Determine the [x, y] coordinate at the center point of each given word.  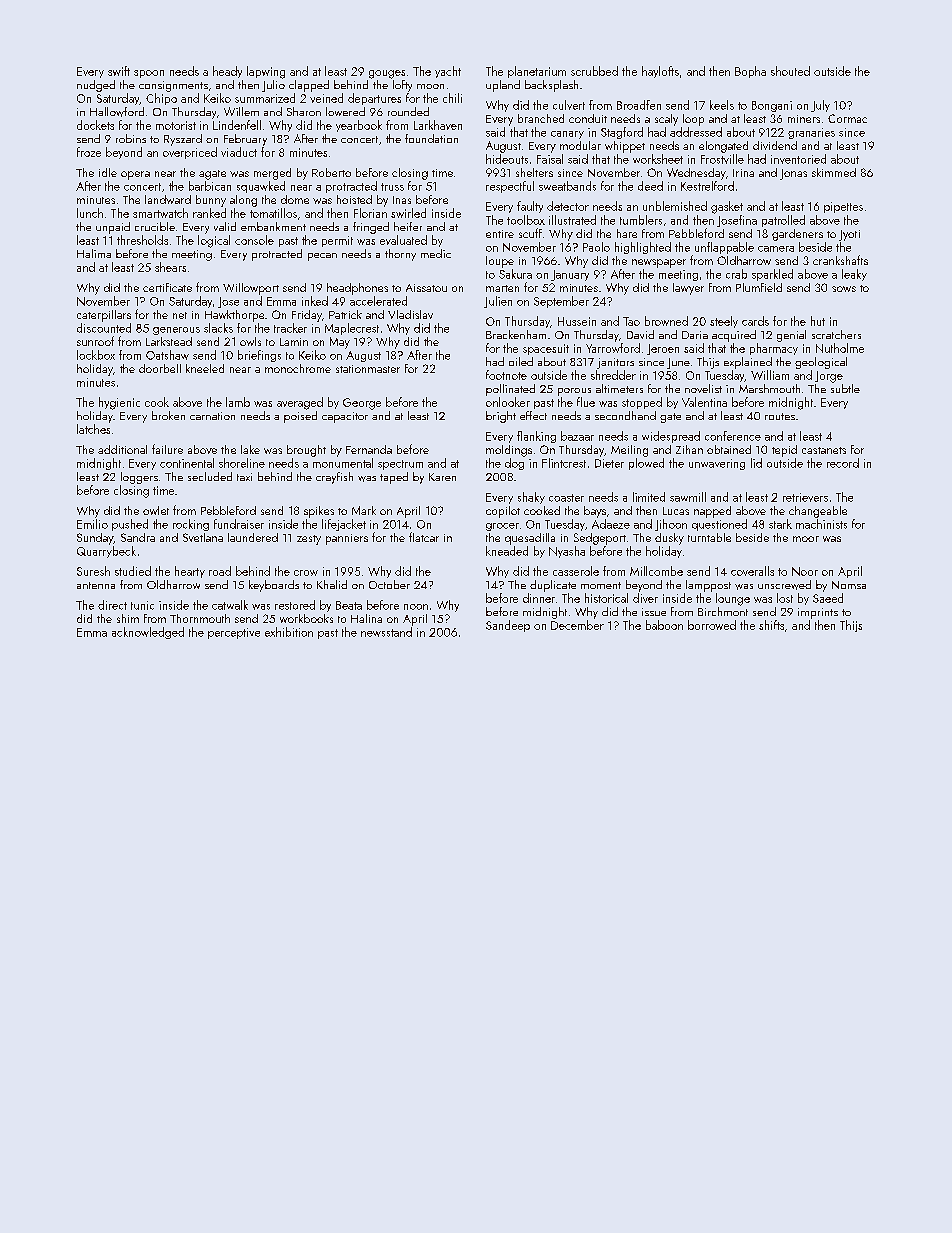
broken [168, 415]
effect [533, 415]
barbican [210, 186]
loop [693, 120]
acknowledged [148, 633]
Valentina [704, 402]
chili [452, 98]
